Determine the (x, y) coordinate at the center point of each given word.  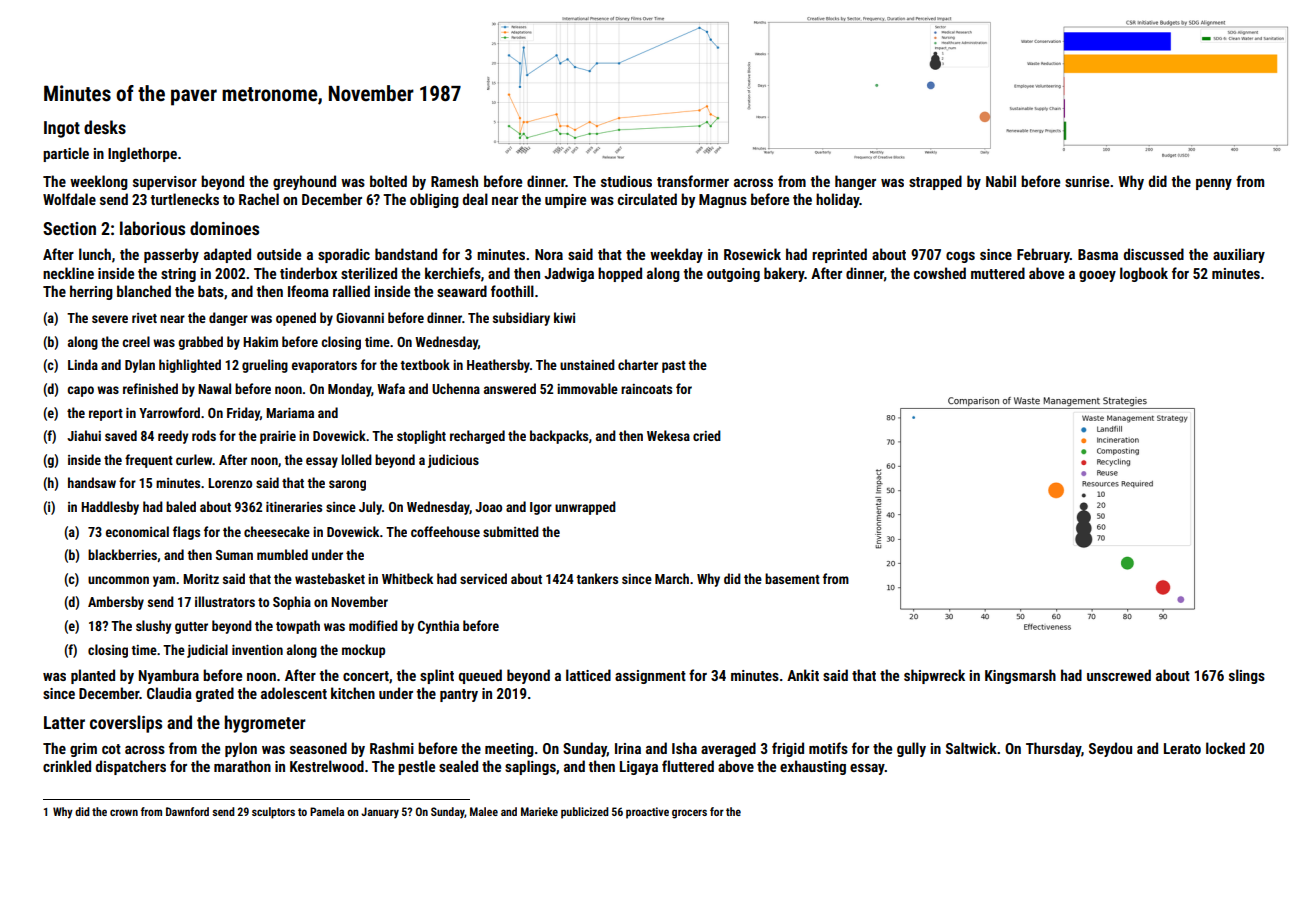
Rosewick (752, 254)
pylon (241, 749)
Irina (628, 748)
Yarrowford (169, 412)
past (674, 367)
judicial (207, 651)
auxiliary (1239, 255)
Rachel (259, 199)
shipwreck (934, 676)
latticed (588, 675)
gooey (1097, 276)
